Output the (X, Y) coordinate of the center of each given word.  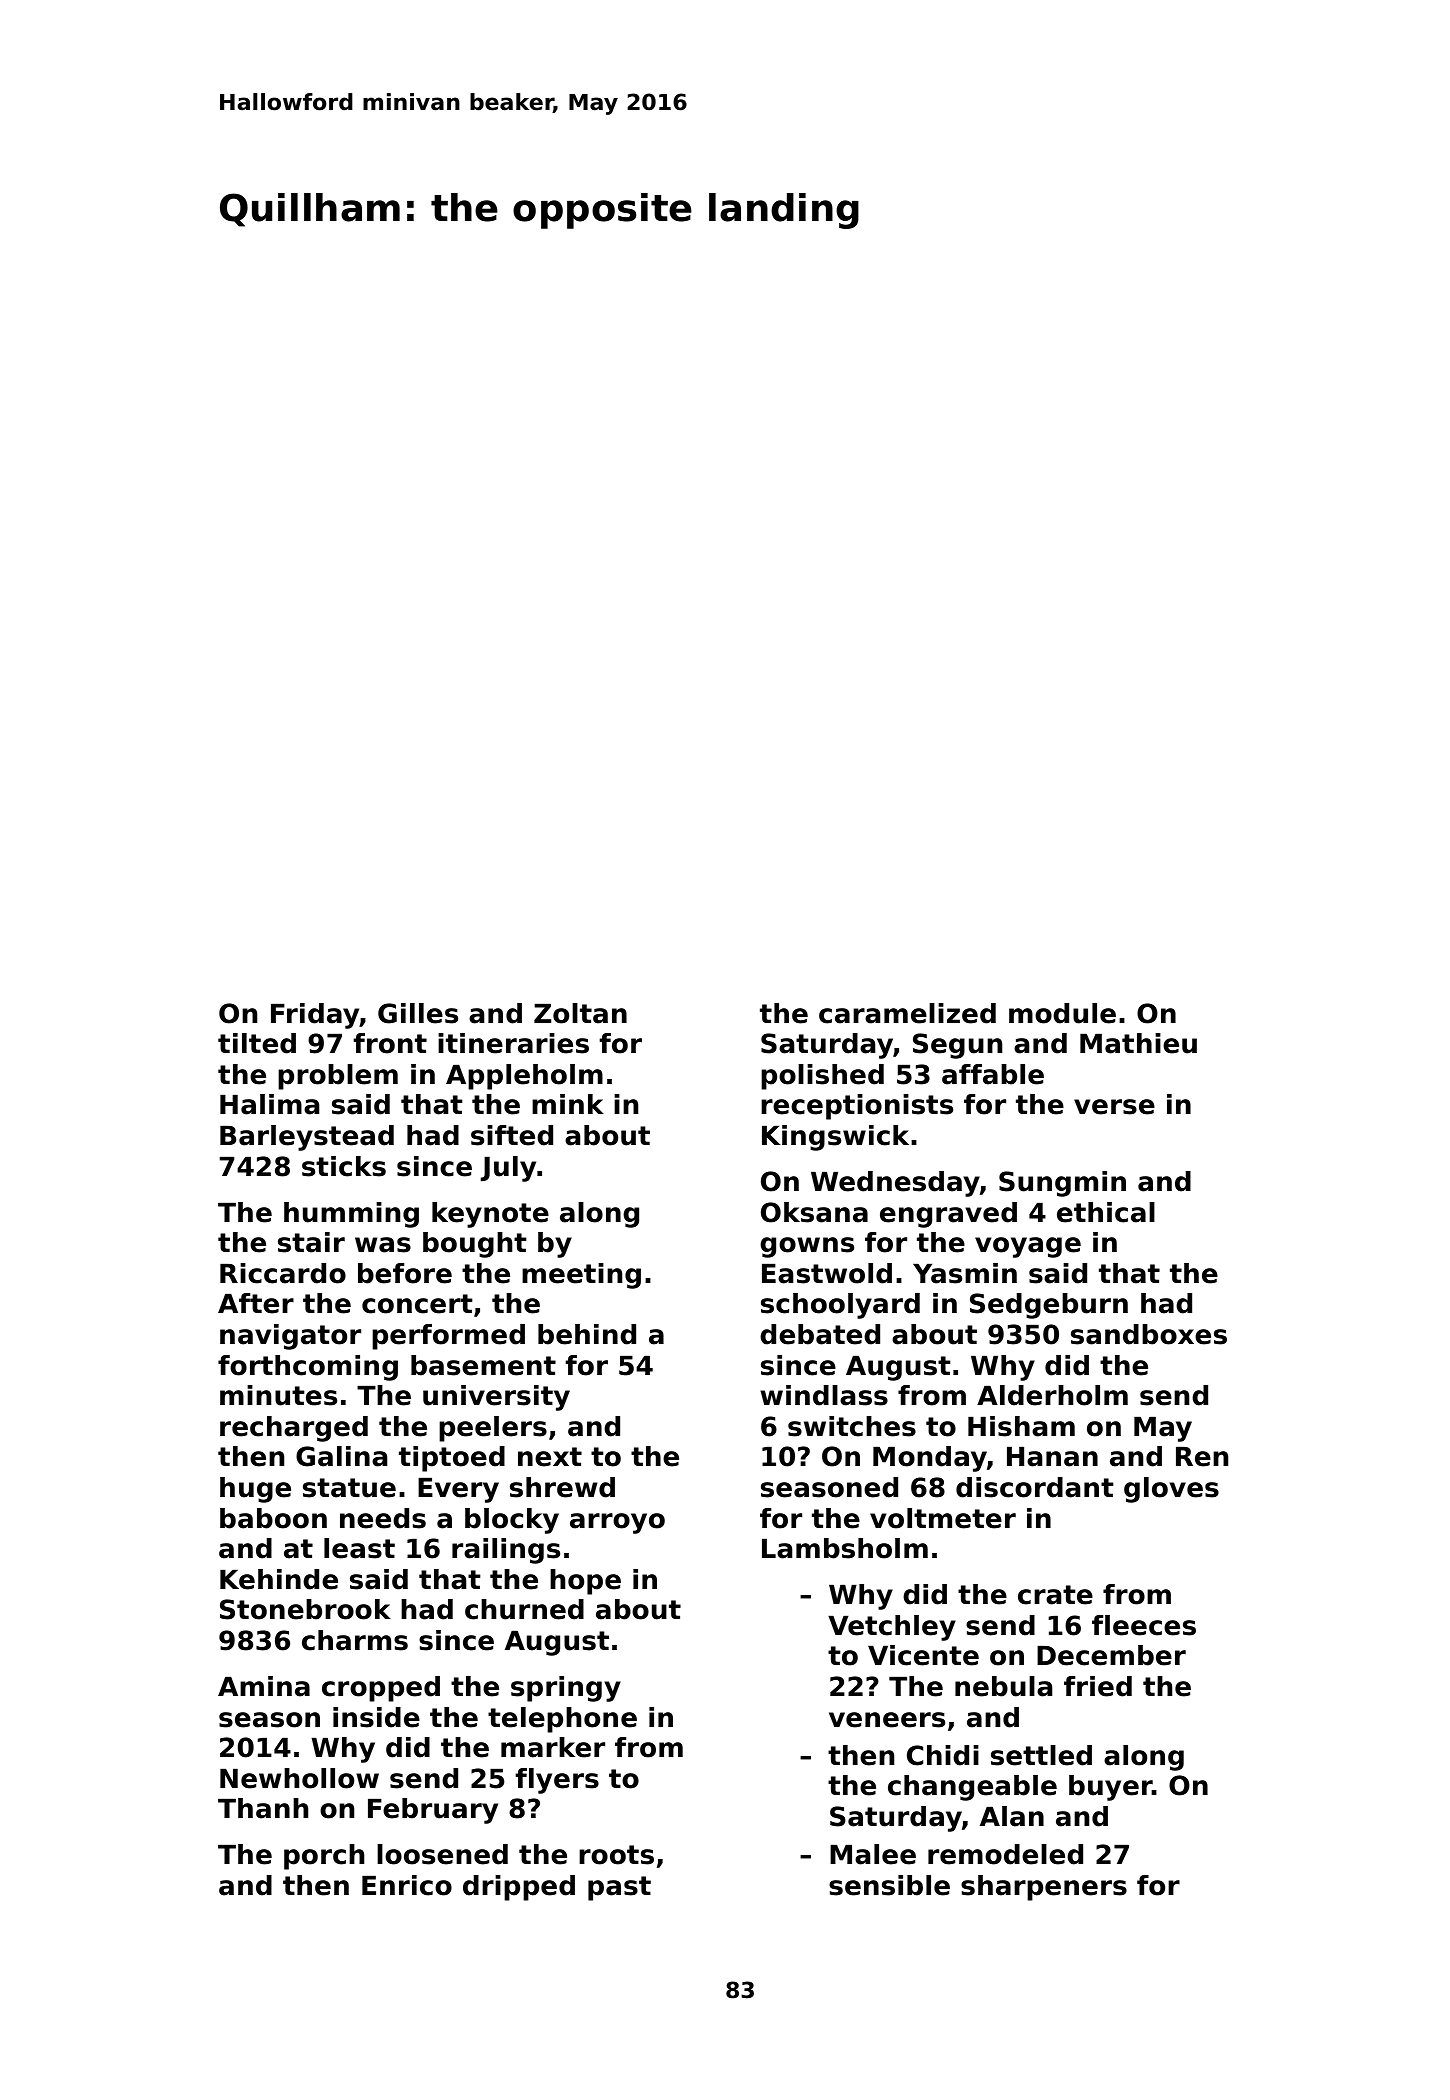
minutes (278, 1395)
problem (338, 1077)
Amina (264, 1686)
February (433, 1811)
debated (820, 1334)
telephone (562, 1720)
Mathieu (1138, 1043)
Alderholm (1052, 1395)
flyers (557, 1781)
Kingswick (835, 1138)
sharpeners (1044, 1888)
